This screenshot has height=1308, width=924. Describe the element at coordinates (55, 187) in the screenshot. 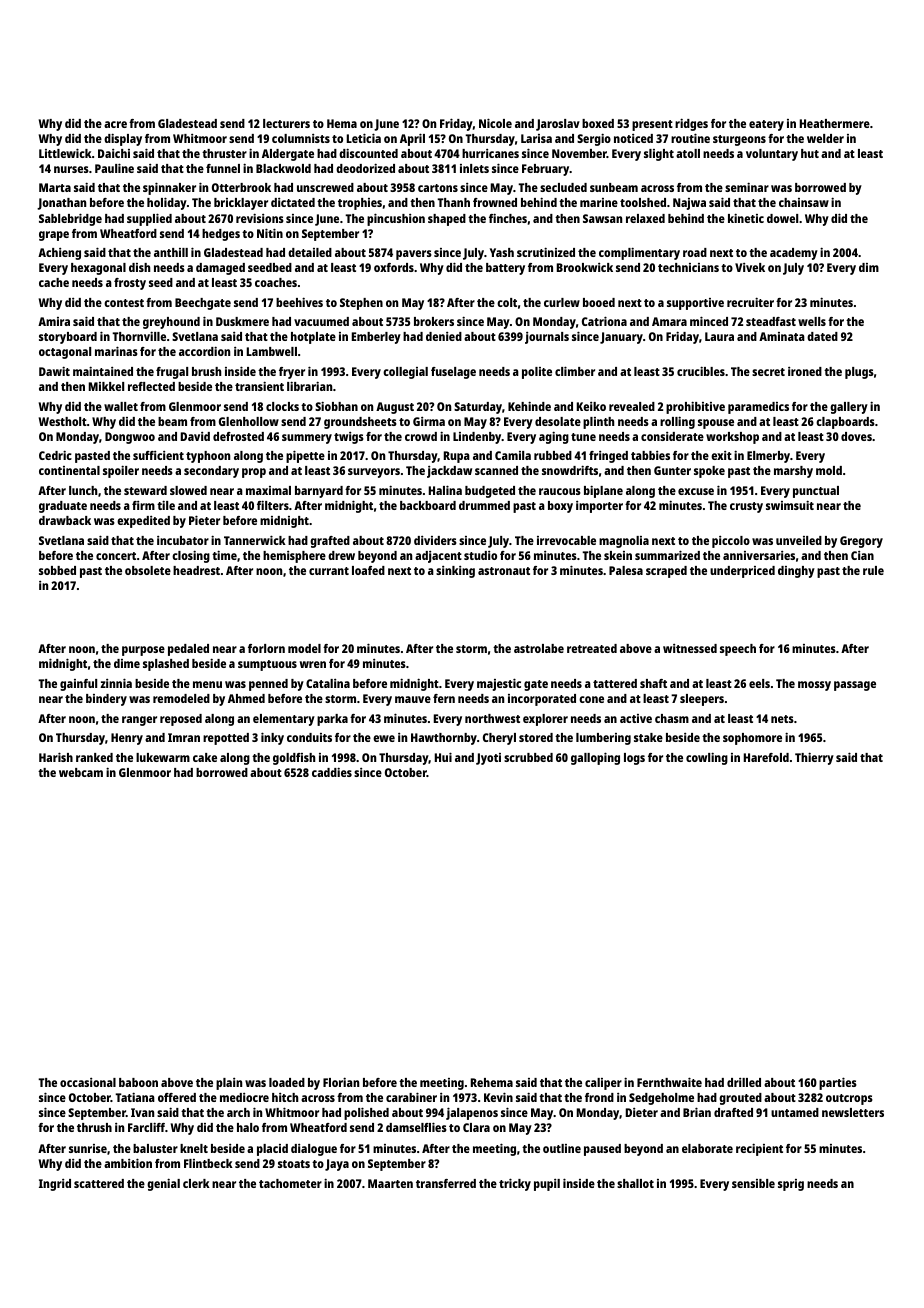

I see `Marta` at that location.
